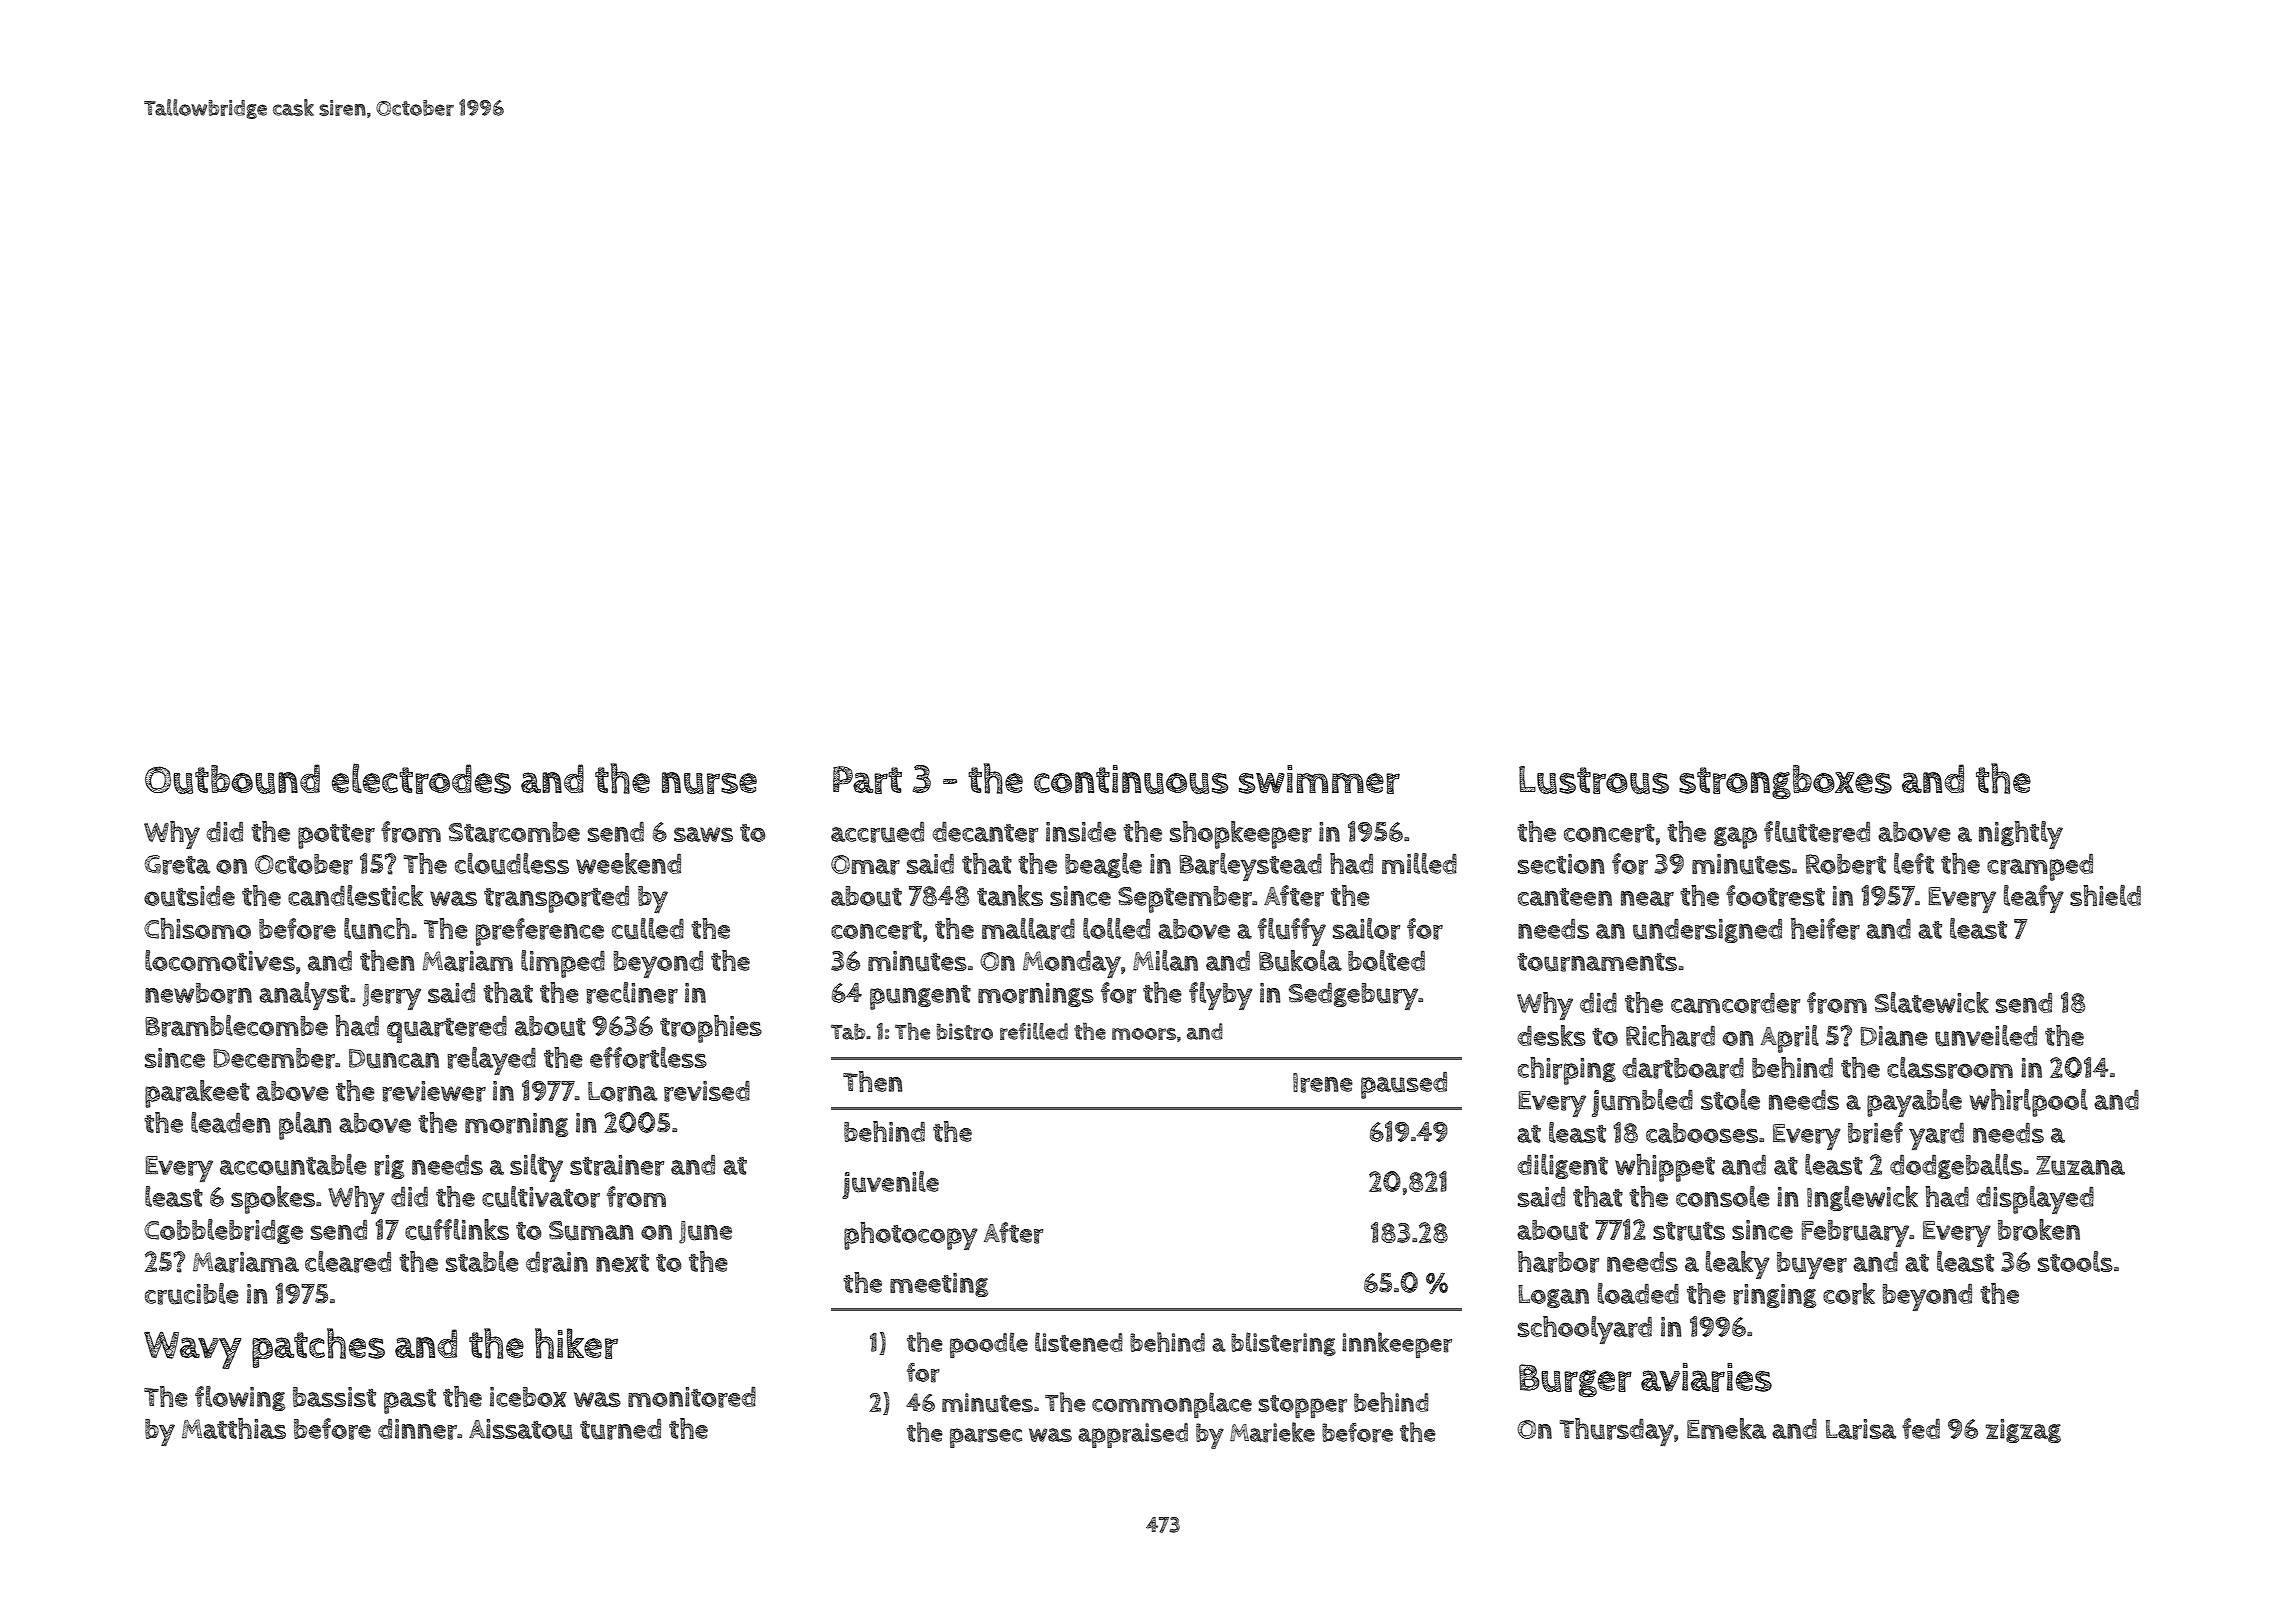  I want to click on Wavy, so click(192, 1350).
